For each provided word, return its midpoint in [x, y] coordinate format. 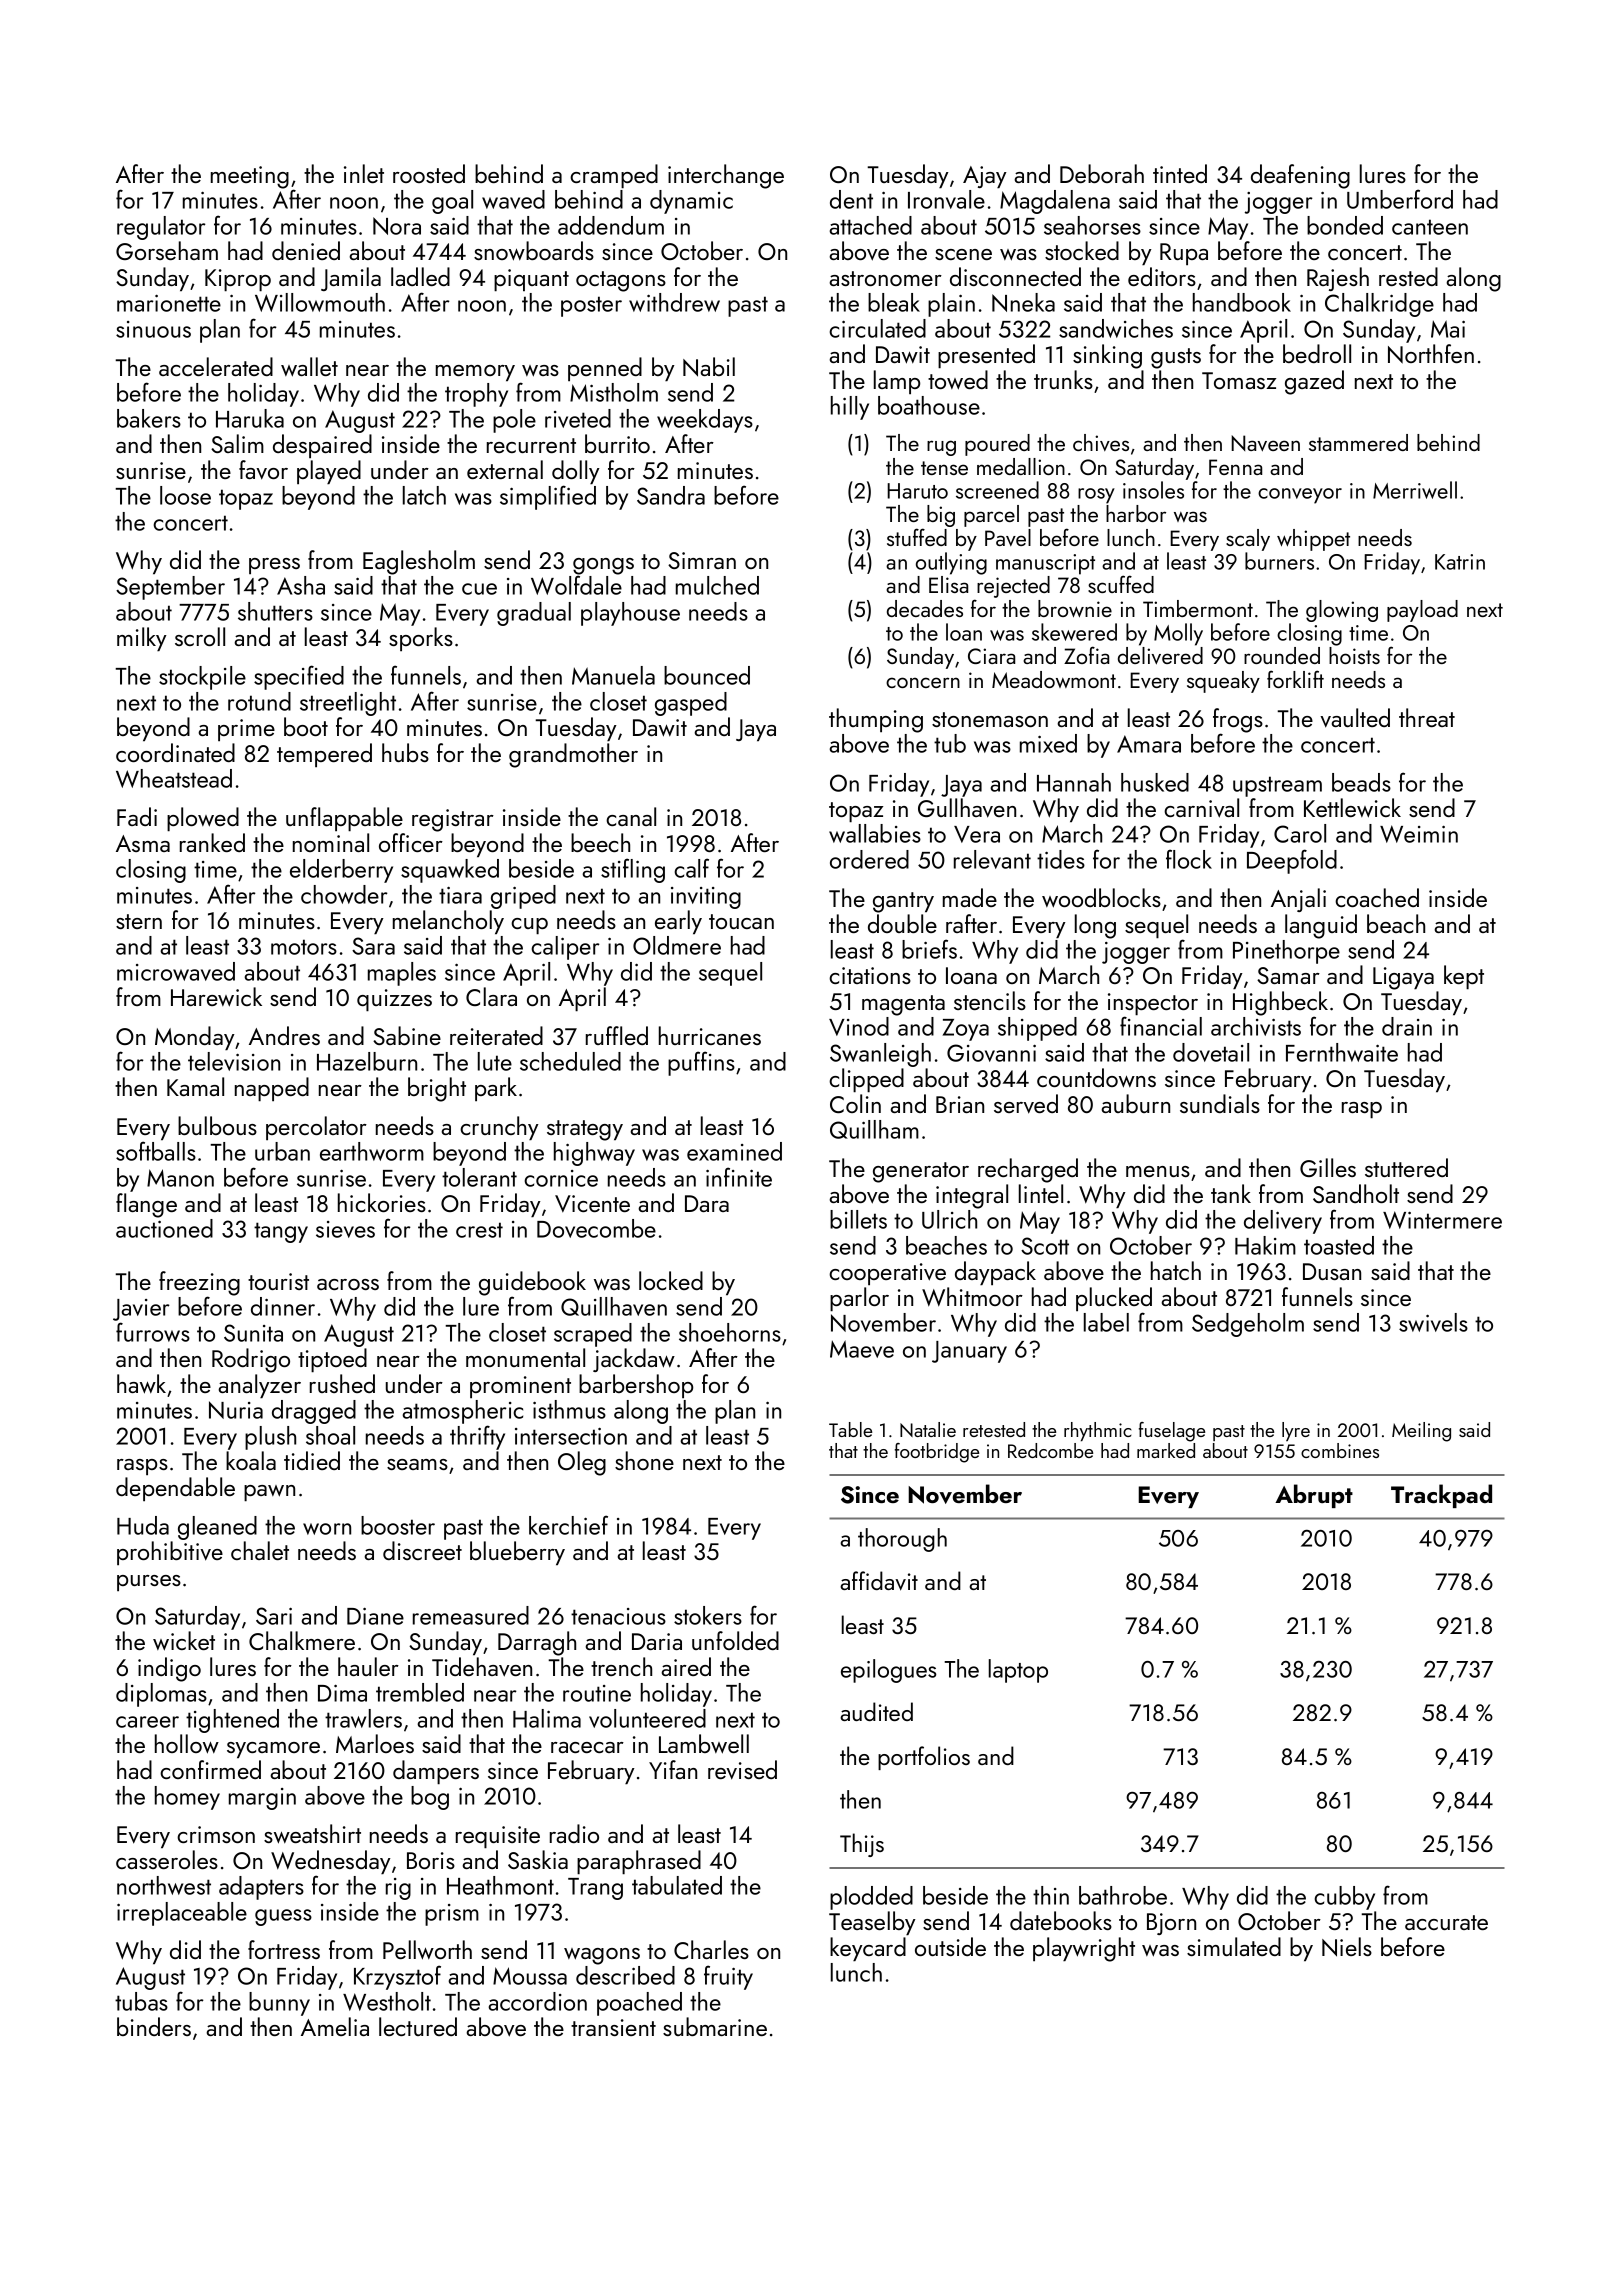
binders [154, 2026]
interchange [726, 176]
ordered [869, 859]
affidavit [879, 1581]
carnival [1201, 808]
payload [1422, 611]
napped [272, 1089]
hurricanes [710, 1035]
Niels [1347, 1947]
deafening [1300, 176]
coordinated [175, 752]
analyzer [259, 1386]
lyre [1296, 1431]
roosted [429, 173]
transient [613, 2027]
